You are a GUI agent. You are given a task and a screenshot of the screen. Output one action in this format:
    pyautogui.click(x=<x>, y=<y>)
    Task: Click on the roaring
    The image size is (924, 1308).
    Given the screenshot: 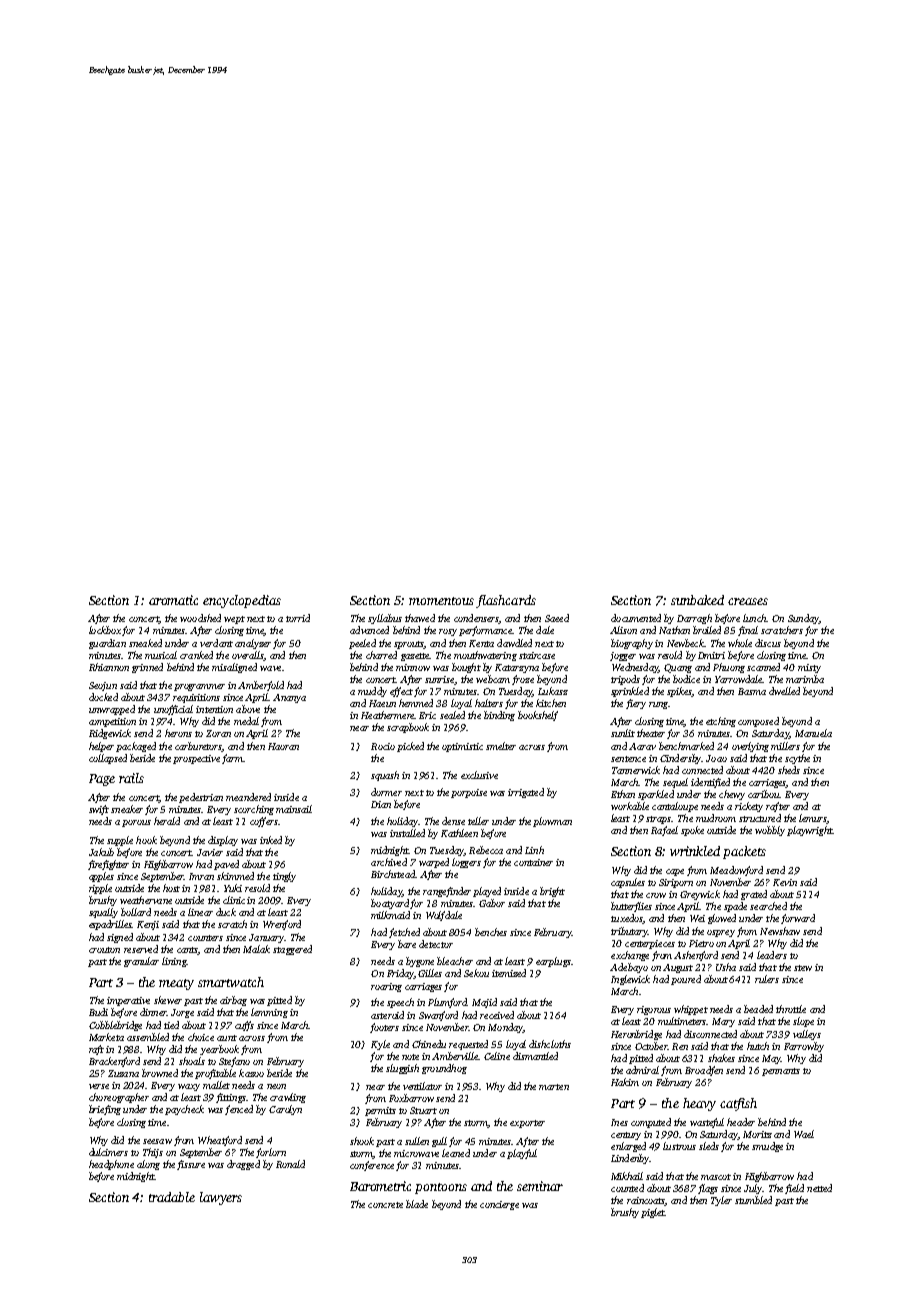 What is the action you would take?
    pyautogui.click(x=386, y=987)
